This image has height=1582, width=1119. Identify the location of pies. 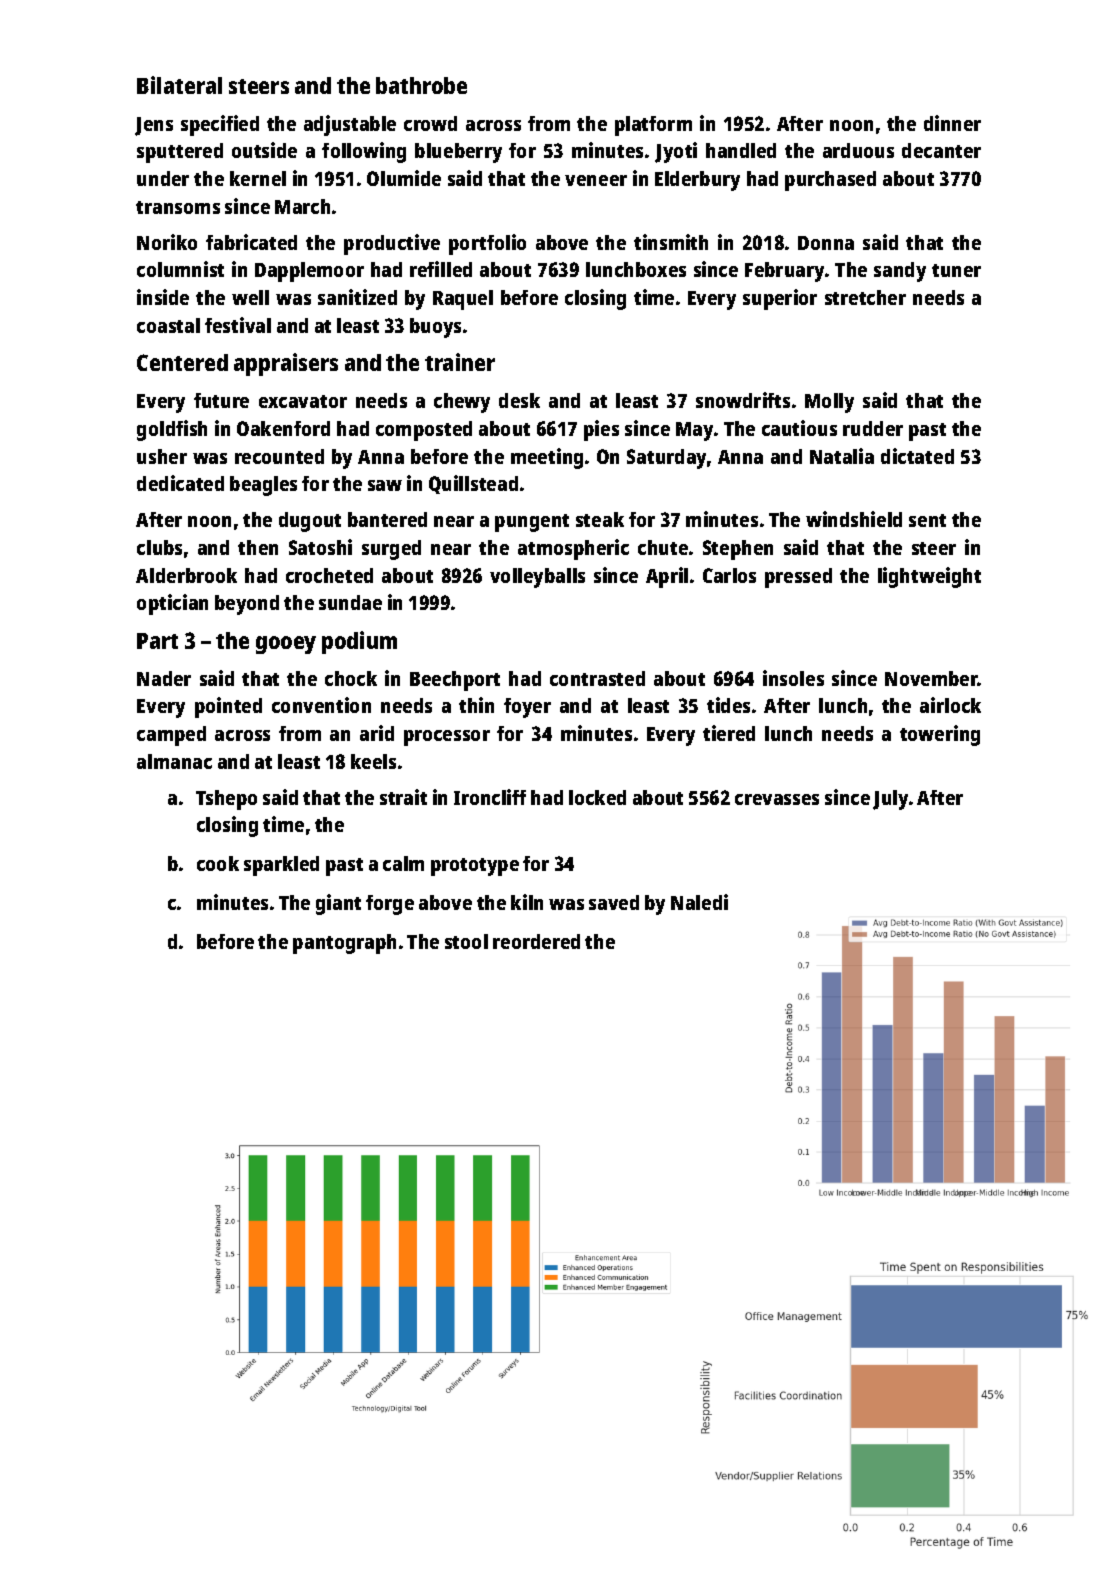
(601, 430).
